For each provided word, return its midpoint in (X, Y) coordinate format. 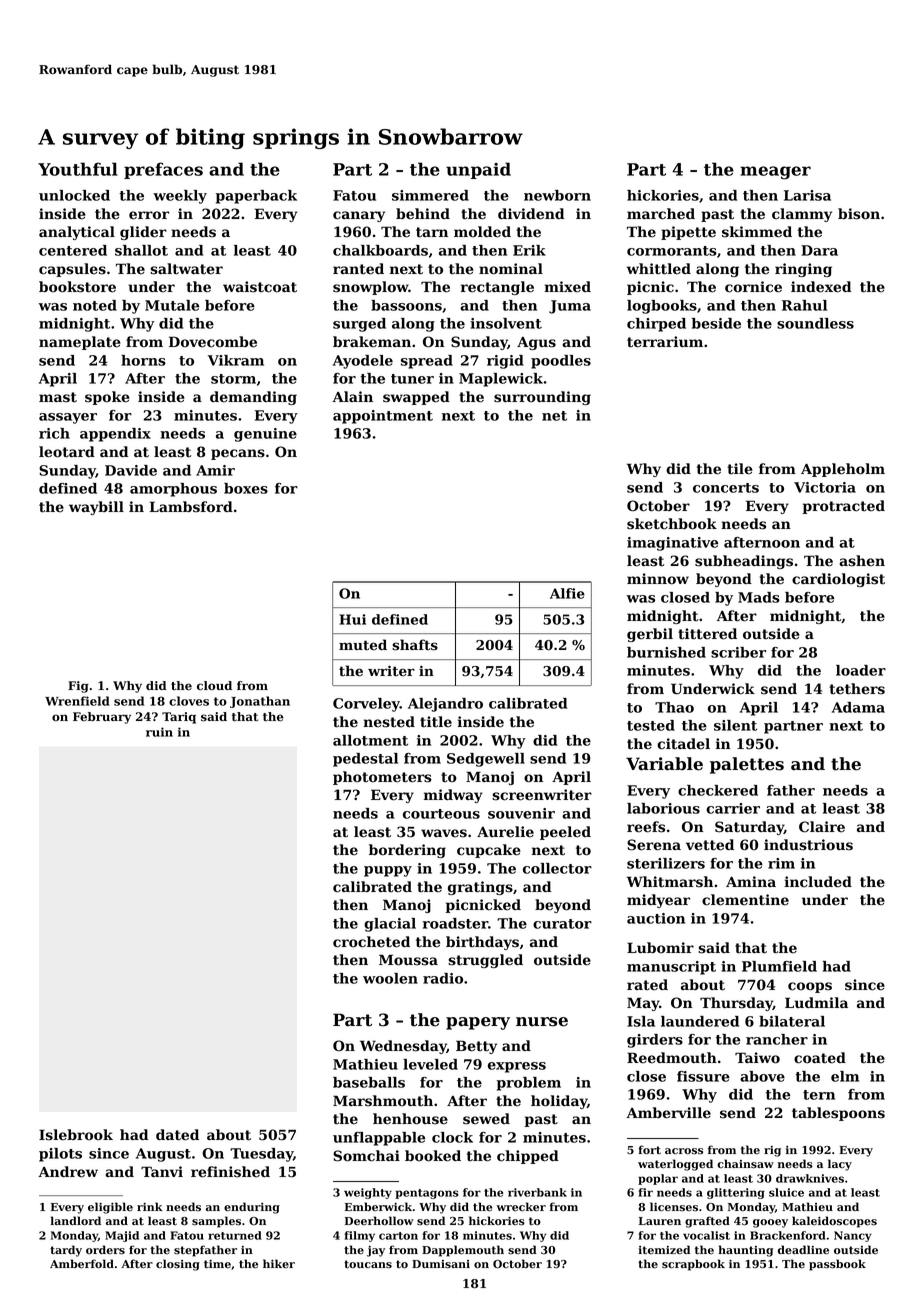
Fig (78, 687)
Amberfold (82, 1264)
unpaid (478, 170)
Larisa (807, 195)
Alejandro (445, 705)
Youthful (78, 169)
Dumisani (441, 1264)
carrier (733, 808)
